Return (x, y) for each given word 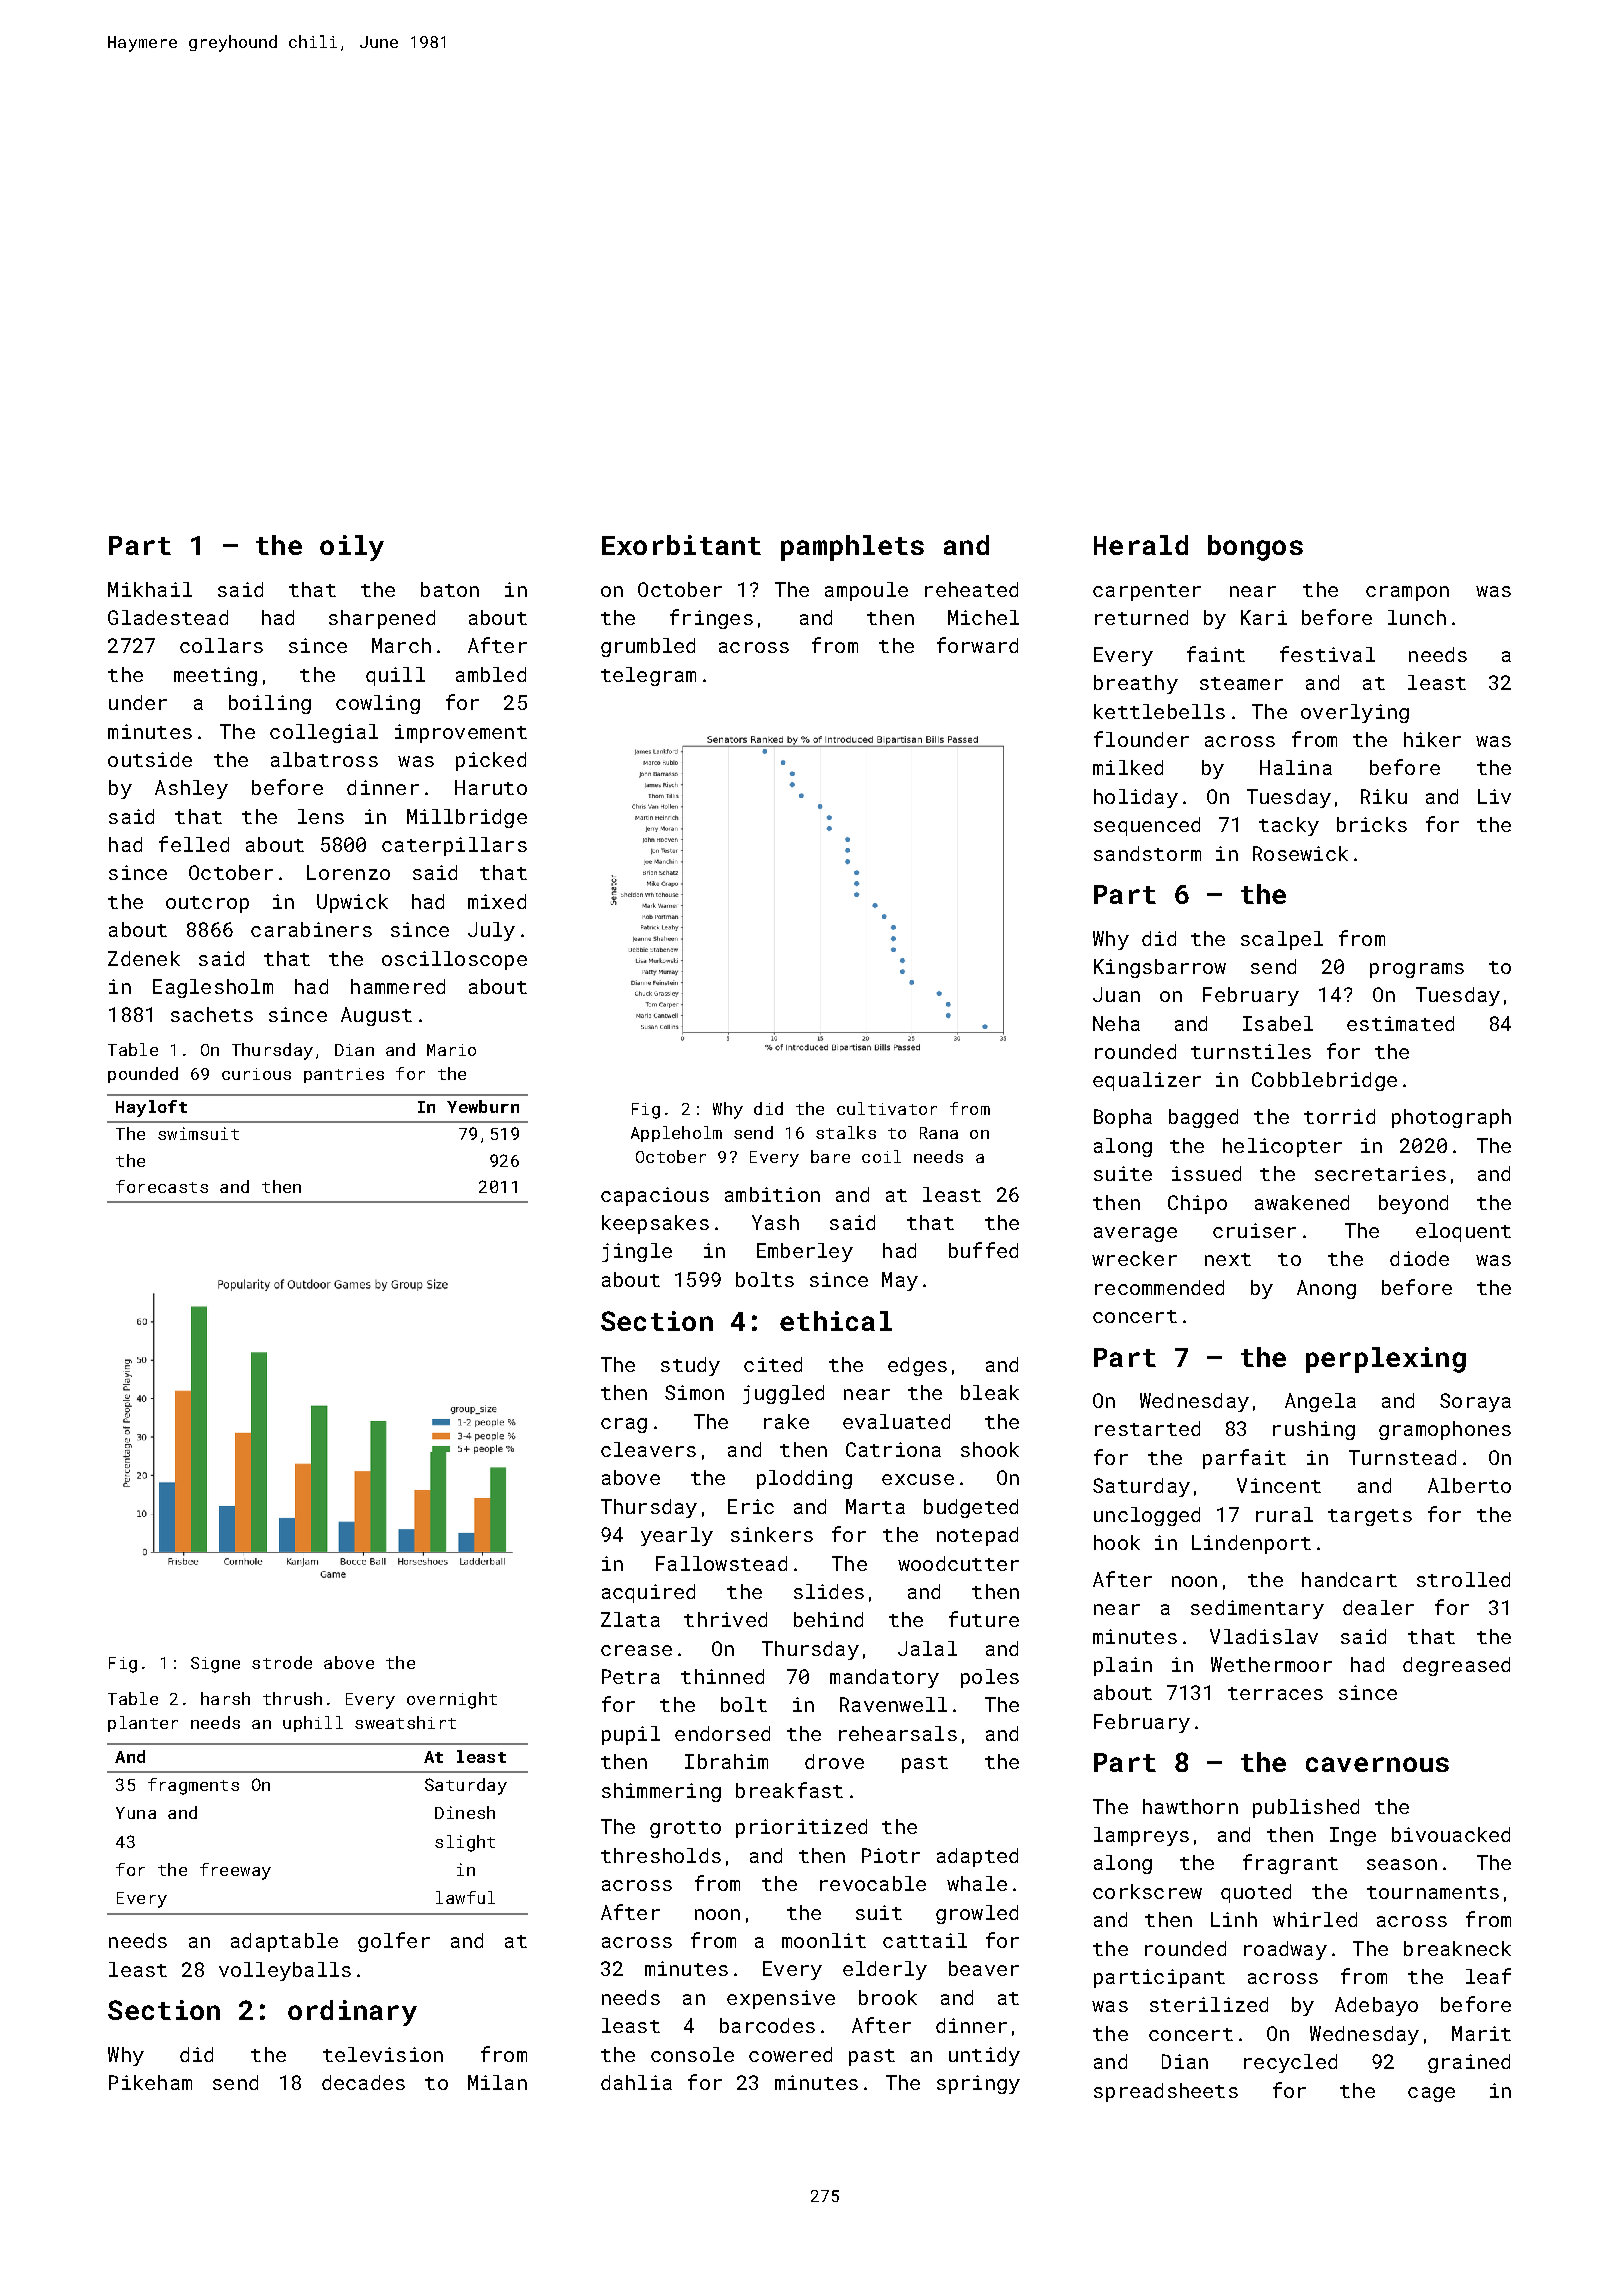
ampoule (866, 591)
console (692, 2054)
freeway (235, 1871)
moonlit (824, 1940)
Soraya (1475, 1402)
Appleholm (676, 1134)
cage (1431, 2094)
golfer (394, 1942)
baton (450, 589)
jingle (637, 1252)
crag (624, 1425)
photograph (1451, 1118)
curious (256, 1074)
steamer (1241, 683)
